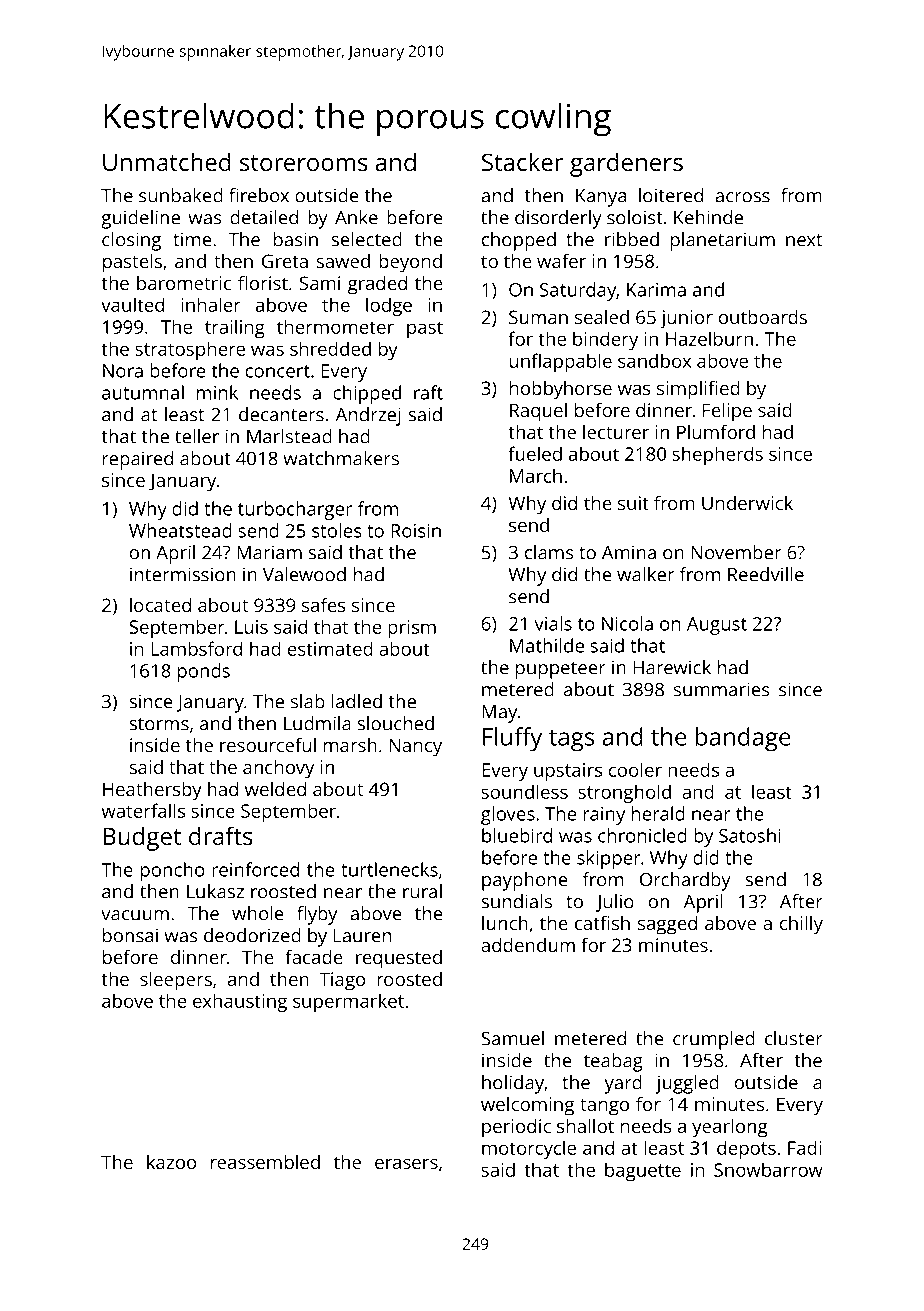 Image resolution: width=924 pixels, height=1311 pixels. Describe the element at coordinates (171, 1162) in the image. I see `kazoo` at that location.
